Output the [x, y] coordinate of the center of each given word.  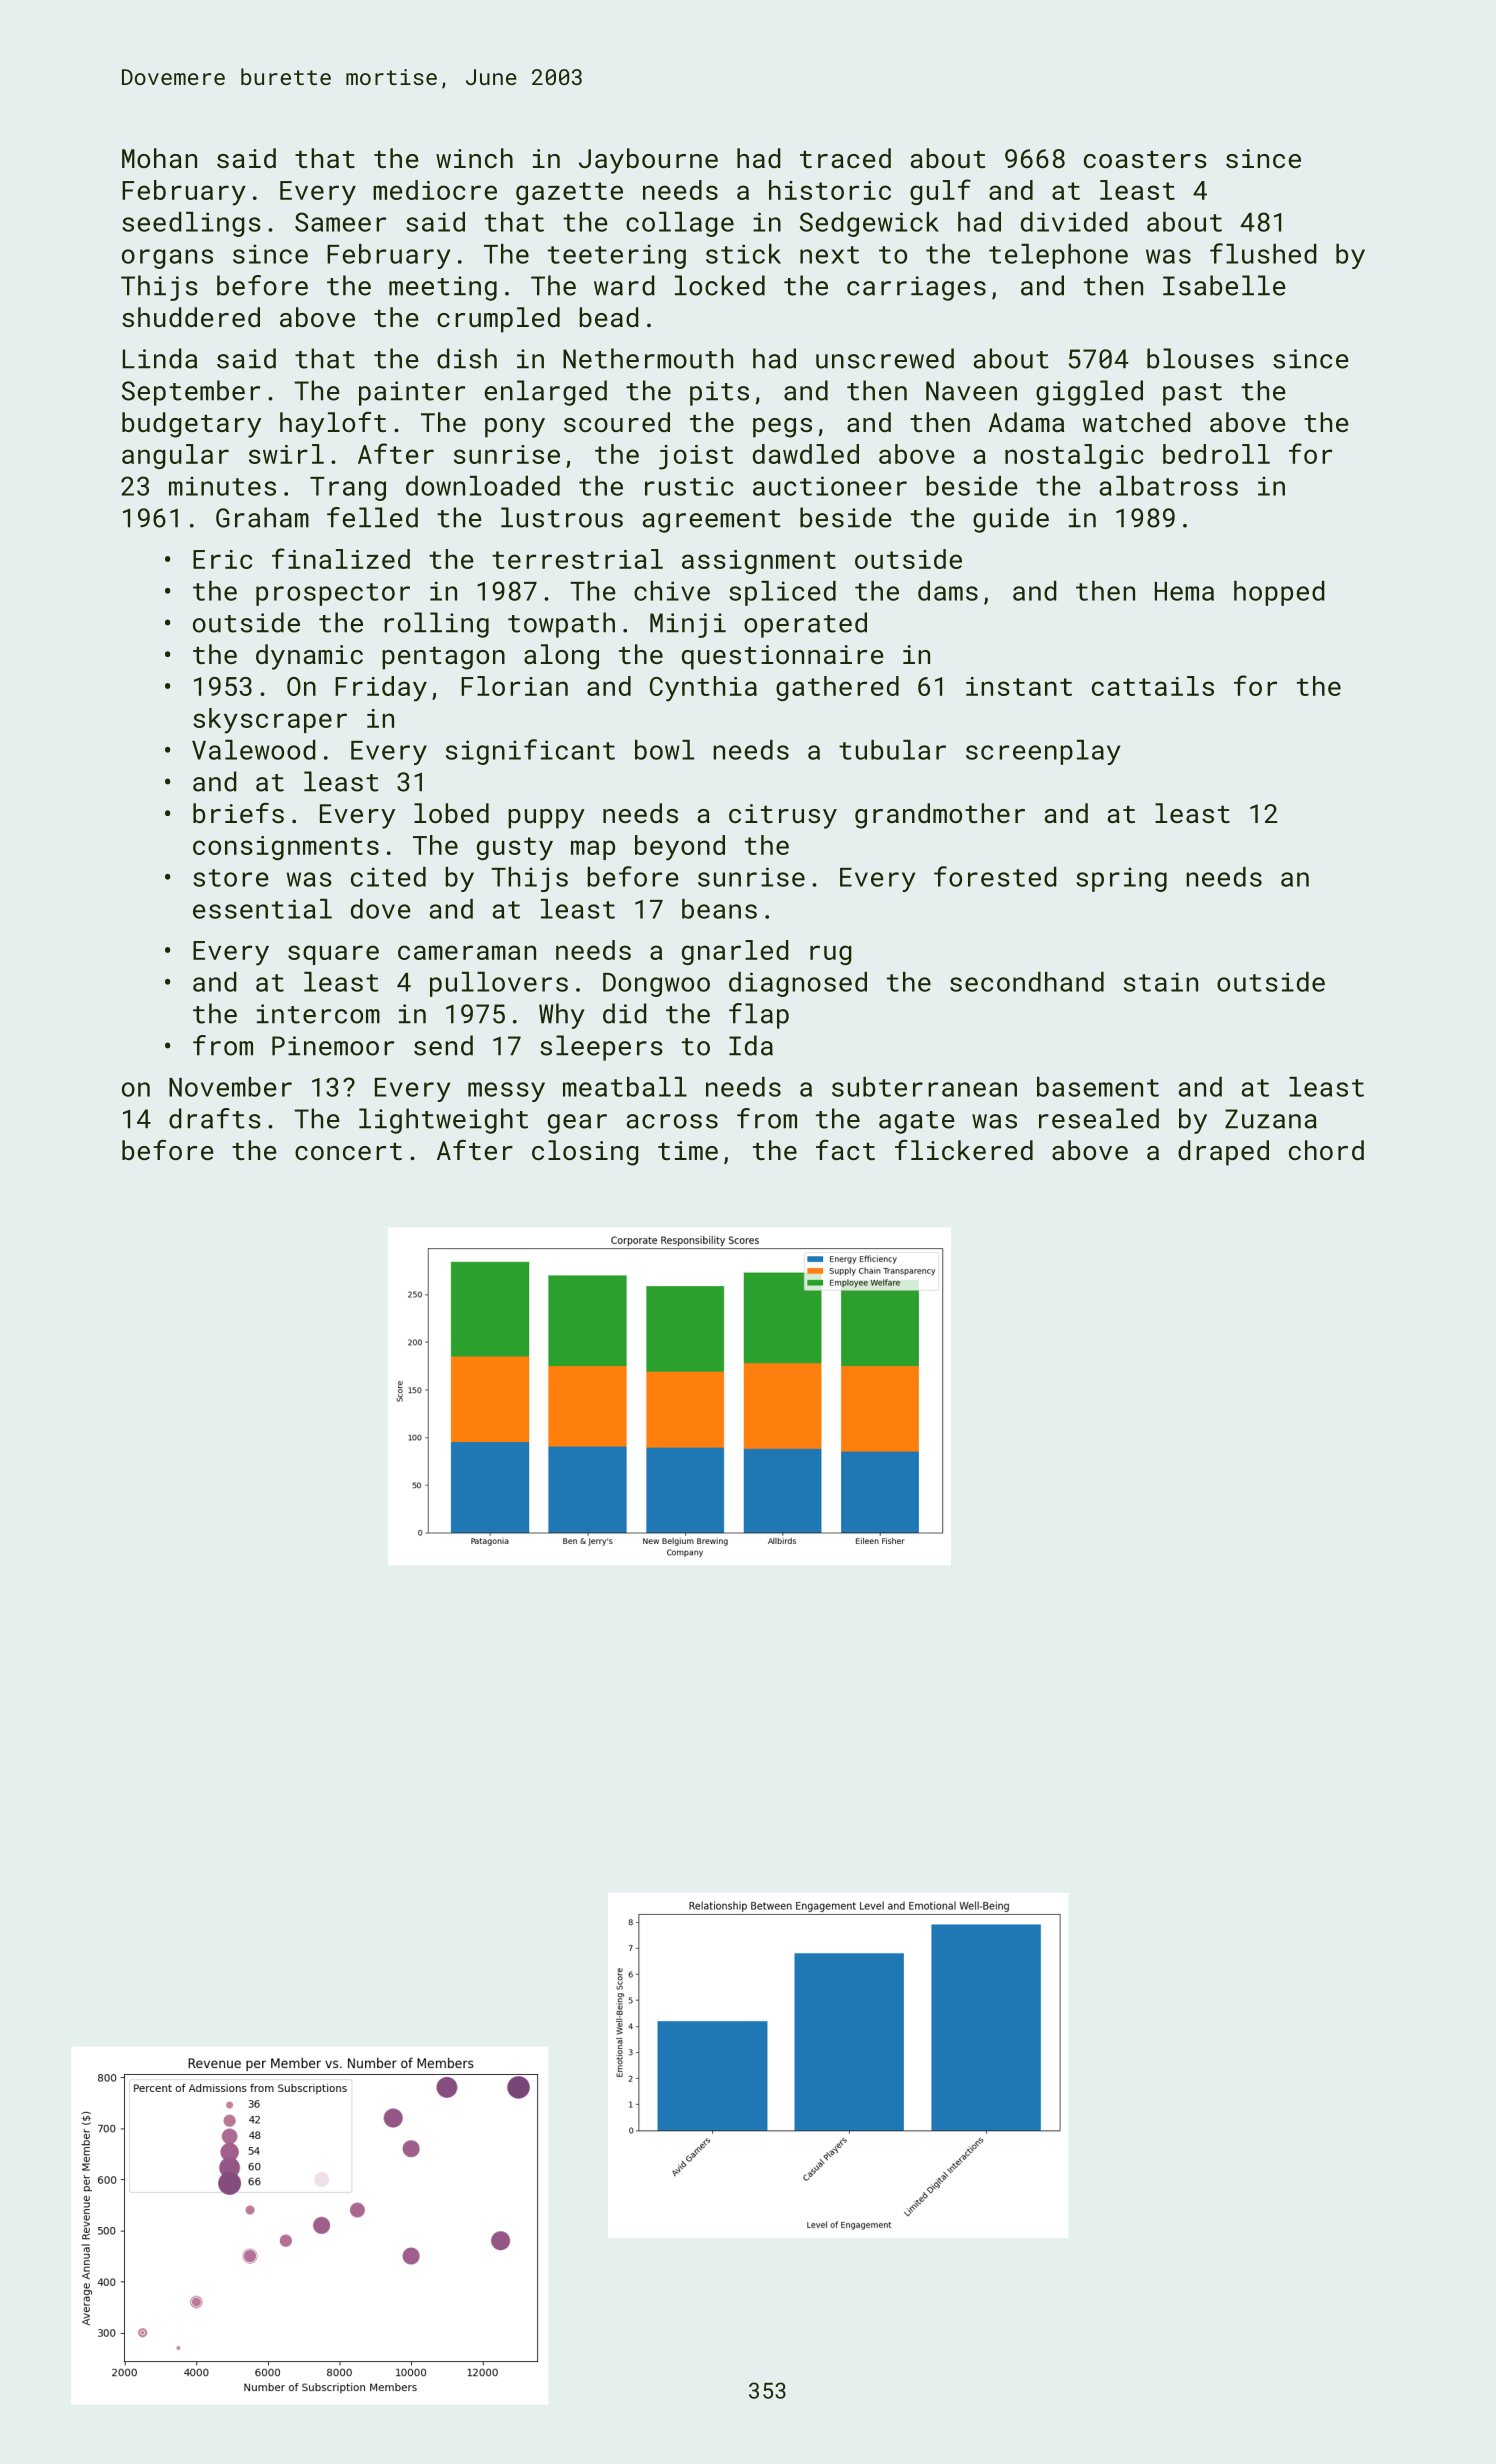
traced [845, 158]
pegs [782, 428]
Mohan [159, 158]
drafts [215, 1118]
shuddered [191, 317]
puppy [546, 819]
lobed [451, 813]
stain [1161, 982]
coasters [1145, 159]
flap [759, 1016]
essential [262, 909]
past [1192, 394]
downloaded [483, 486]
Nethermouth [648, 358]
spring [1121, 879]
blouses [1200, 358]
